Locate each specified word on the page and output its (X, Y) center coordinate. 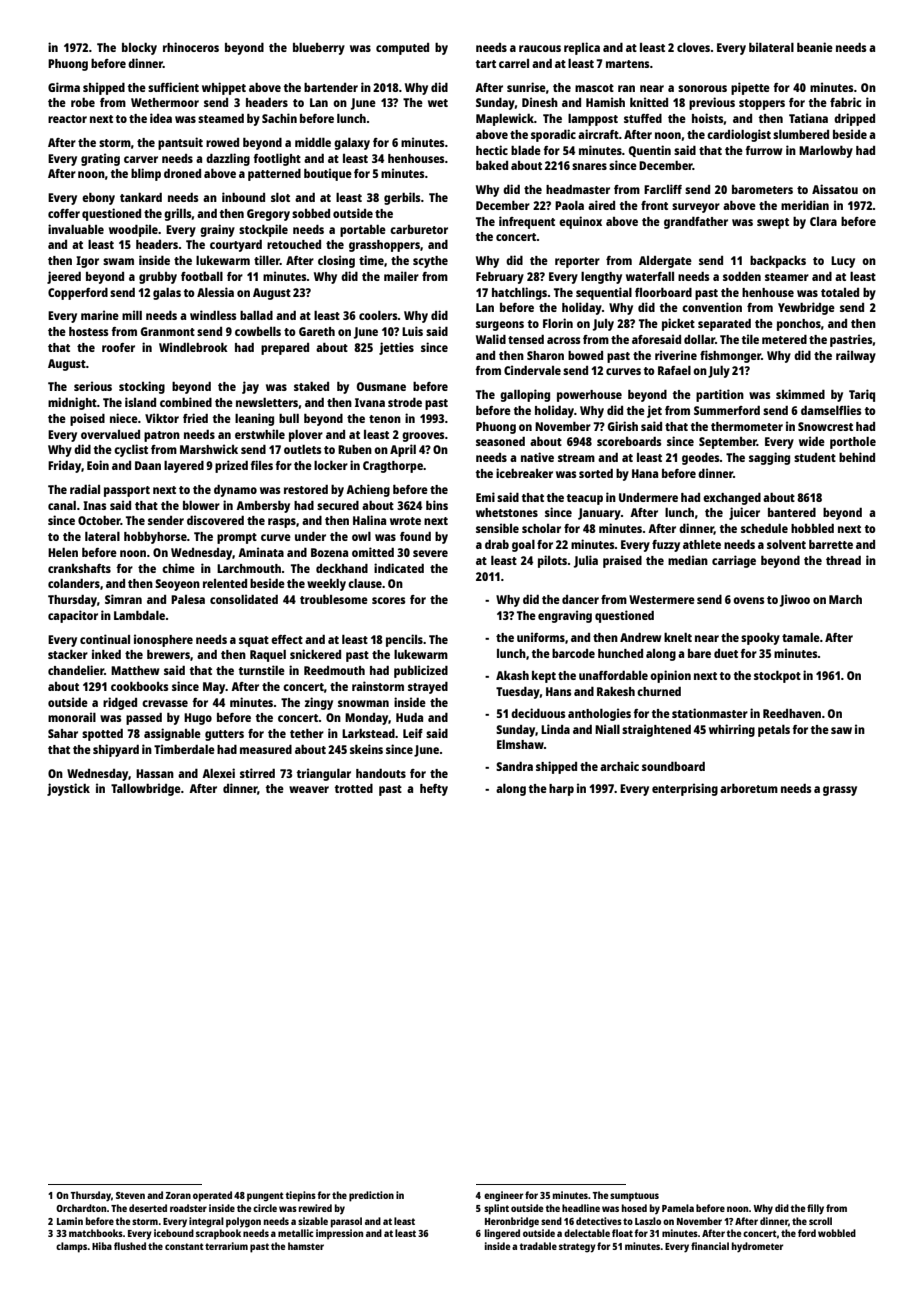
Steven (130, 1195)
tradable (538, 1246)
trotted (353, 788)
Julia (586, 561)
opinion (670, 676)
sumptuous (634, 1197)
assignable (172, 734)
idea (161, 118)
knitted (649, 102)
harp (561, 790)
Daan (148, 465)
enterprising (685, 789)
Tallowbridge (146, 789)
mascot (594, 88)
